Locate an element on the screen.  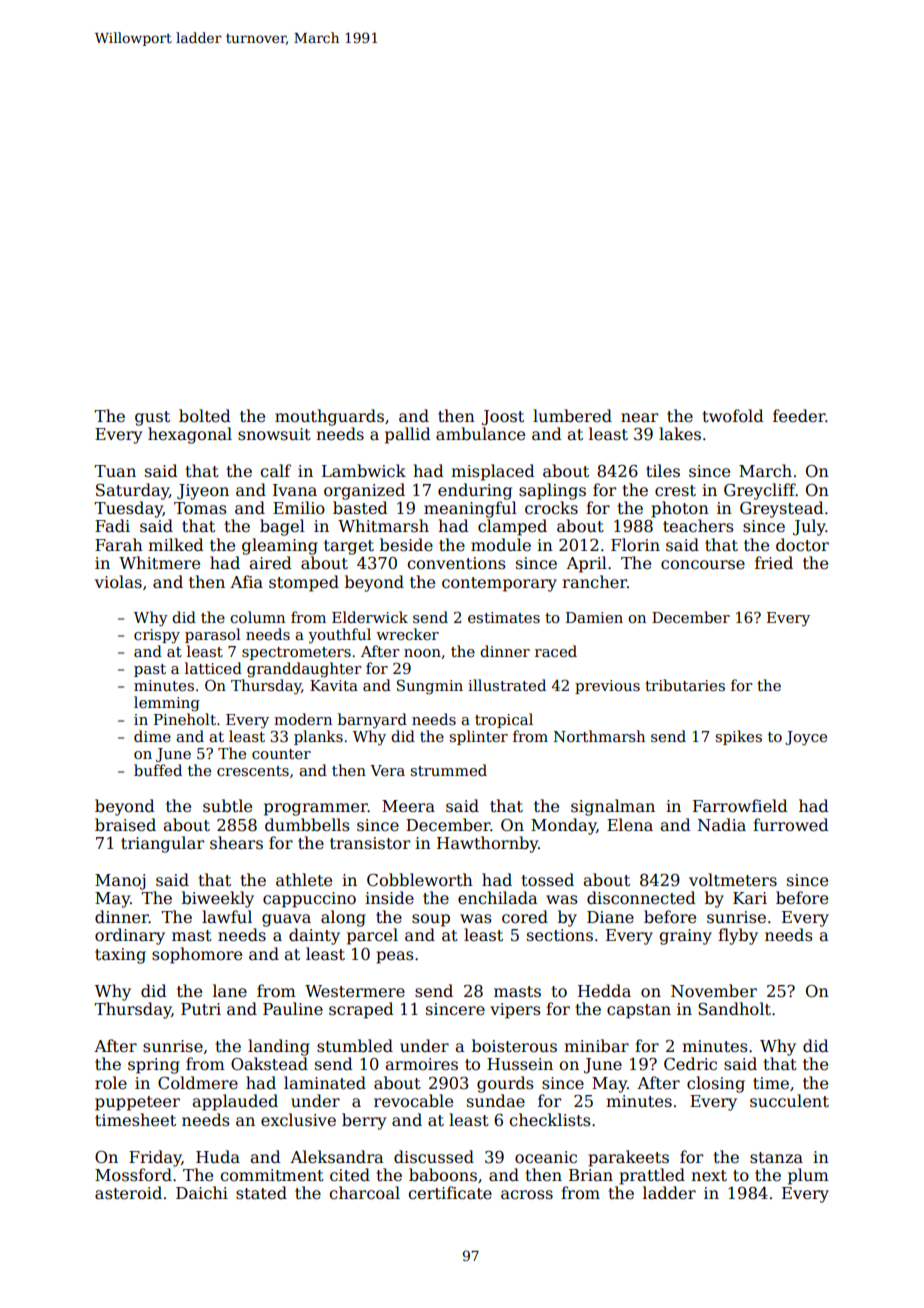
asteroid is located at coordinates (128, 1193).
